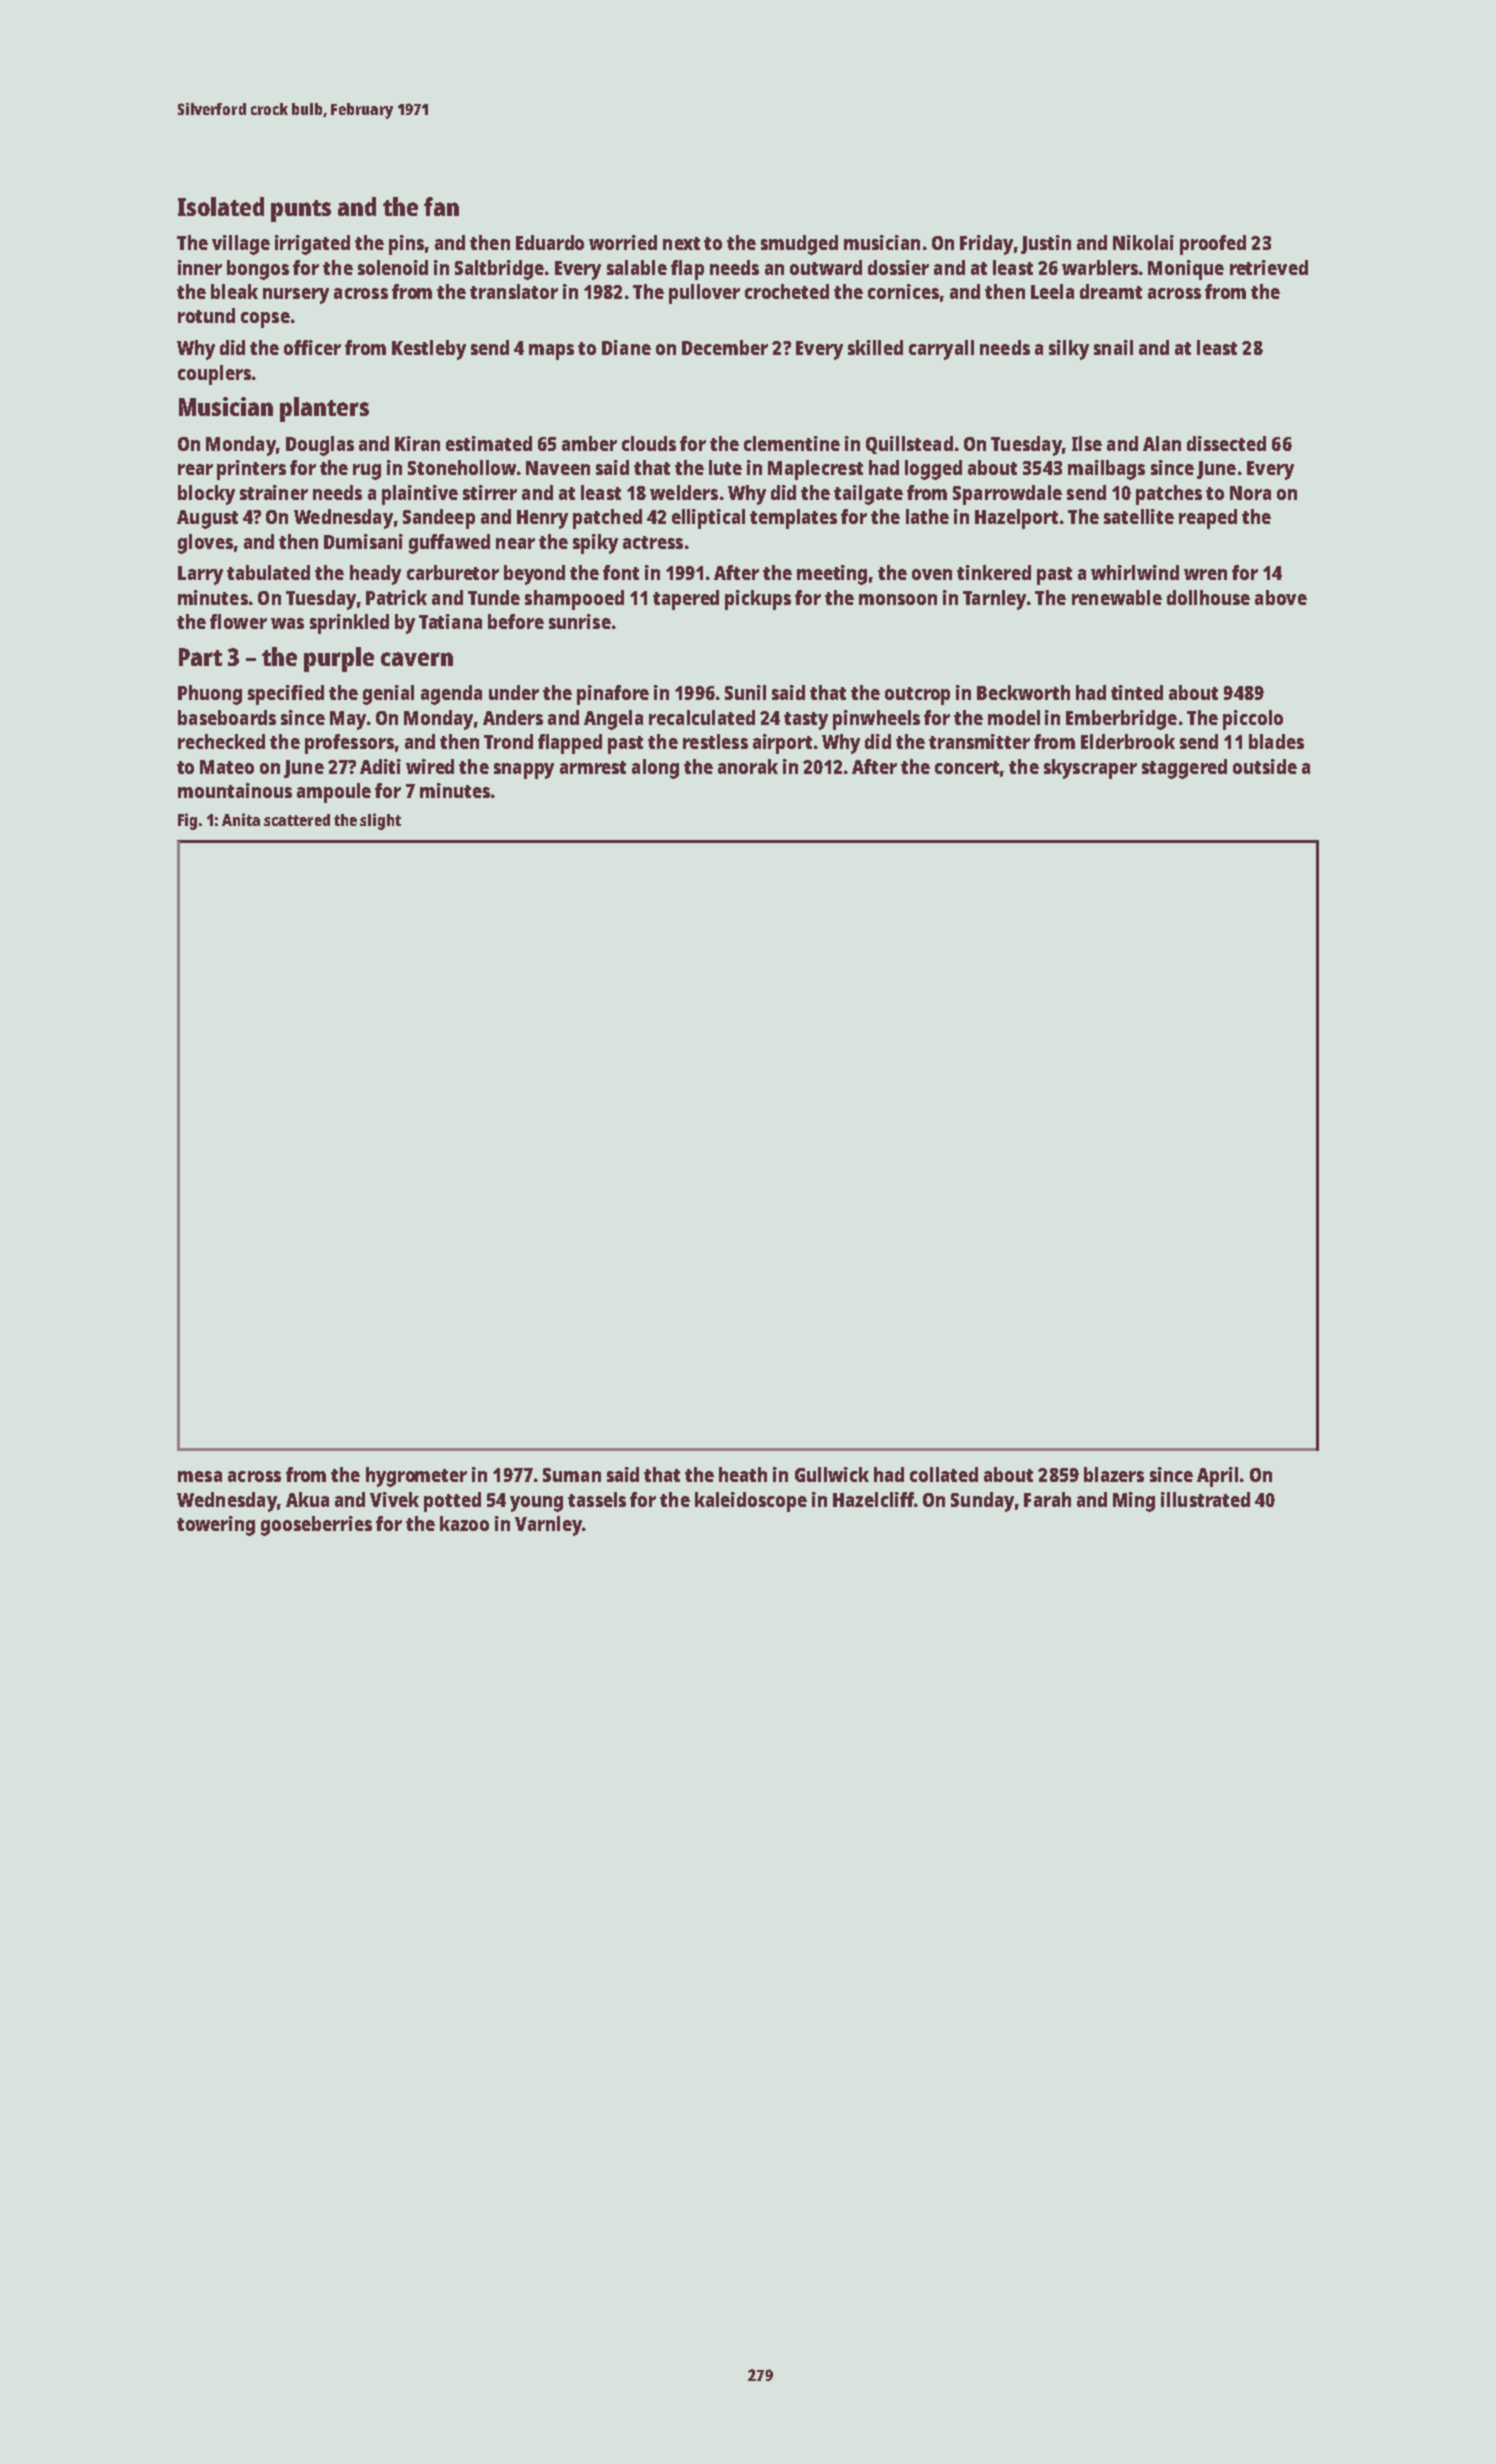 Image resolution: width=1496 pixels, height=2464 pixels. I want to click on April, so click(1217, 1477).
